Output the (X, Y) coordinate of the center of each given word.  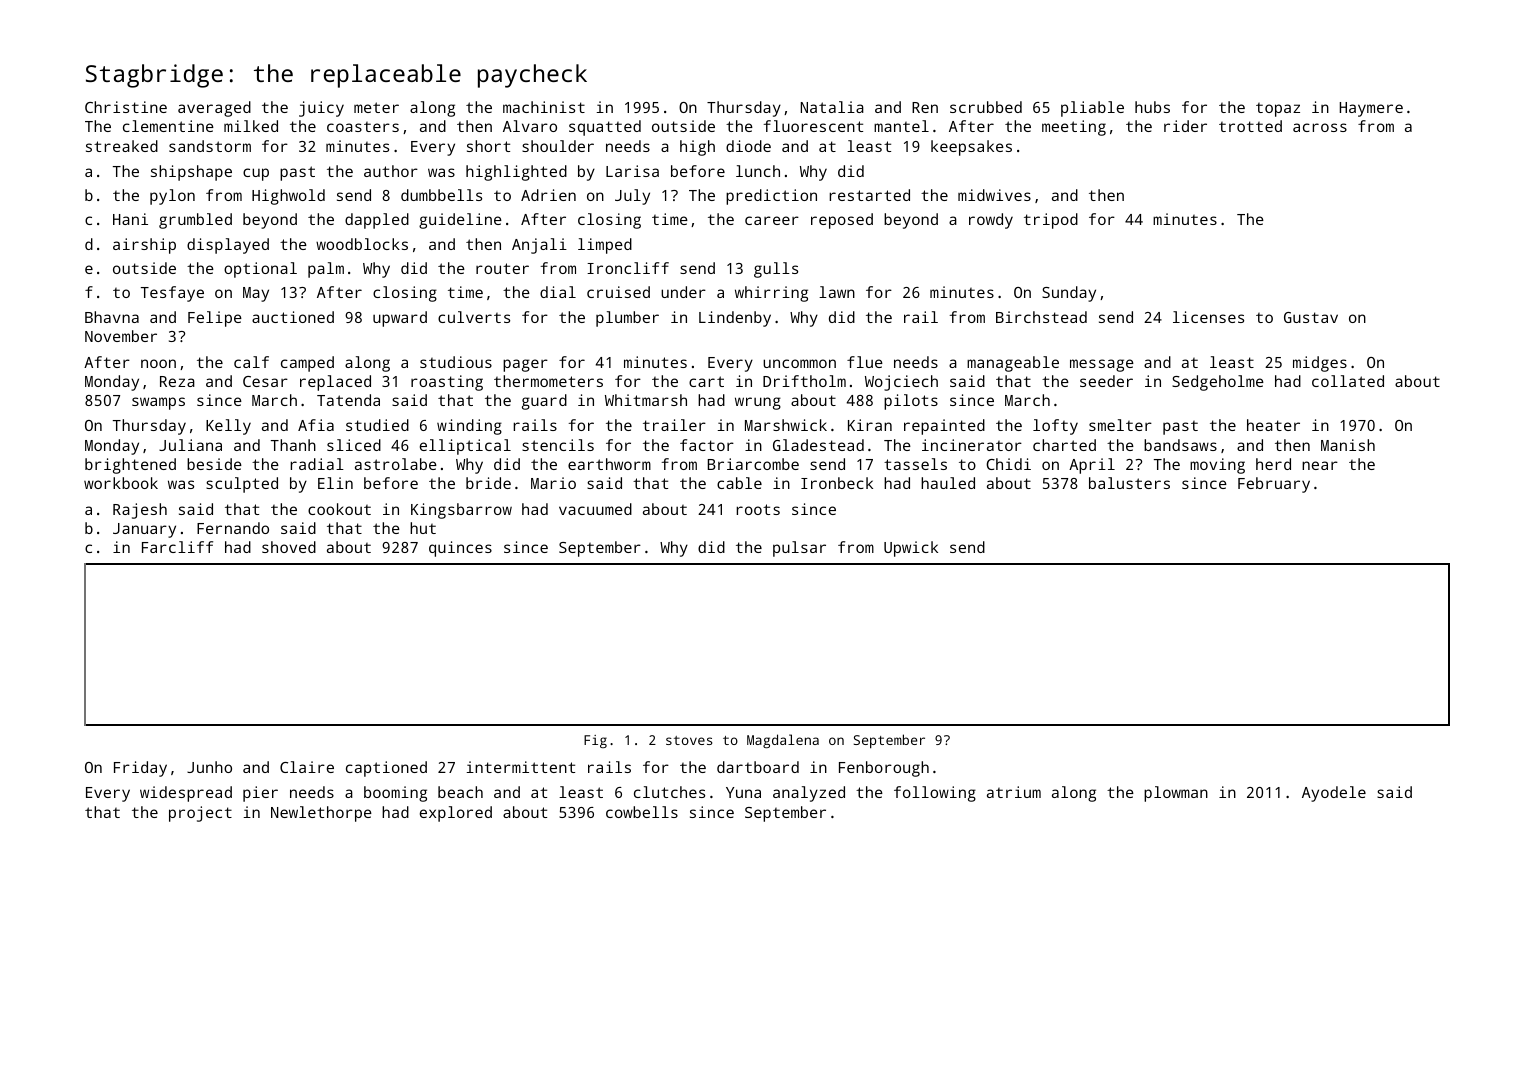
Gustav (1311, 317)
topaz (1278, 110)
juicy (321, 109)
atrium (1014, 792)
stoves (689, 740)
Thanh (293, 445)
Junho (209, 767)
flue (865, 362)
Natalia (832, 107)
